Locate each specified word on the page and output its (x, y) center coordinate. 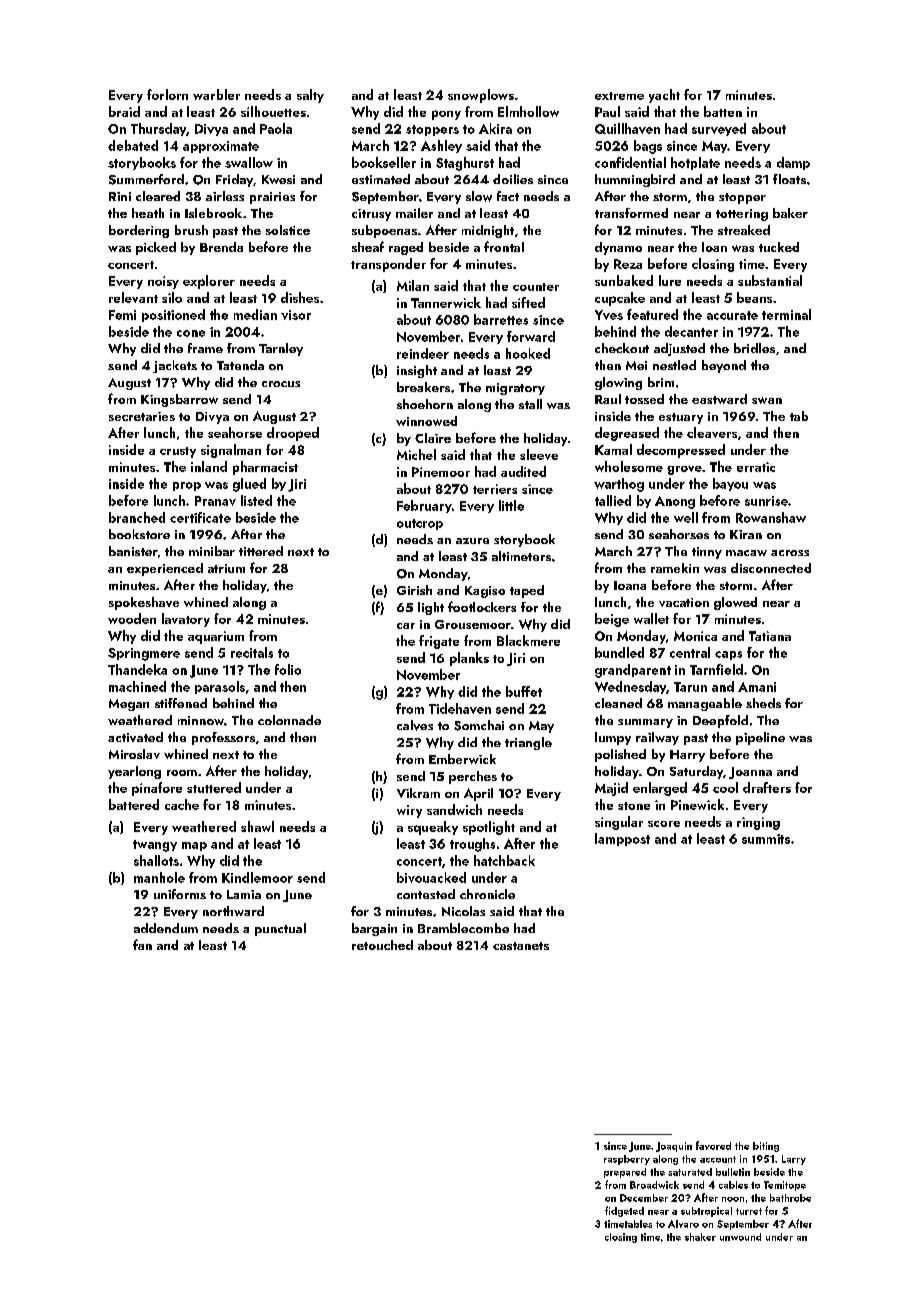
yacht (664, 96)
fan (142, 944)
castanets (521, 946)
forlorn (167, 94)
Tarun (690, 687)
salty (310, 96)
